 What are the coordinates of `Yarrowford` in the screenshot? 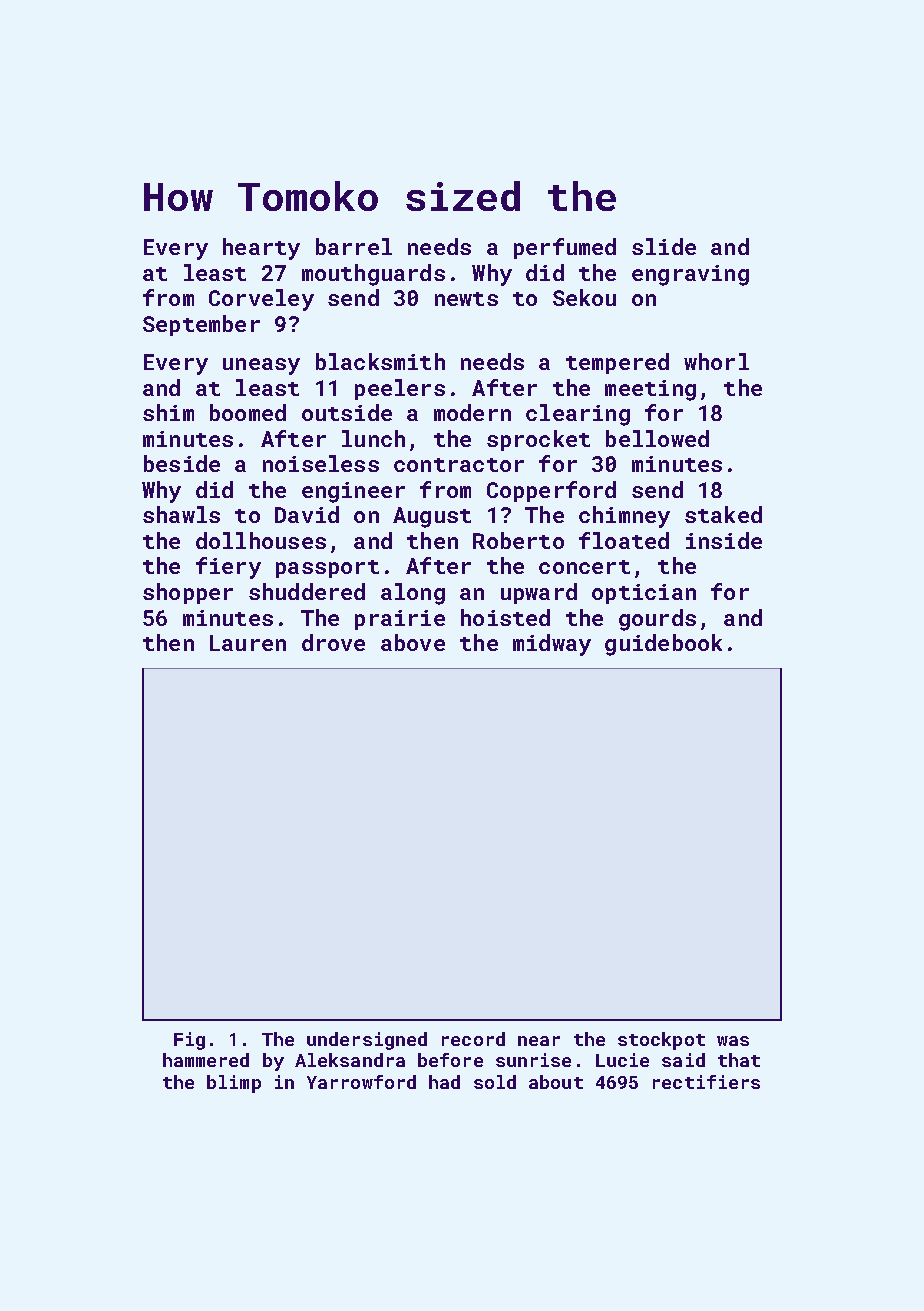 It's located at (361, 1082).
